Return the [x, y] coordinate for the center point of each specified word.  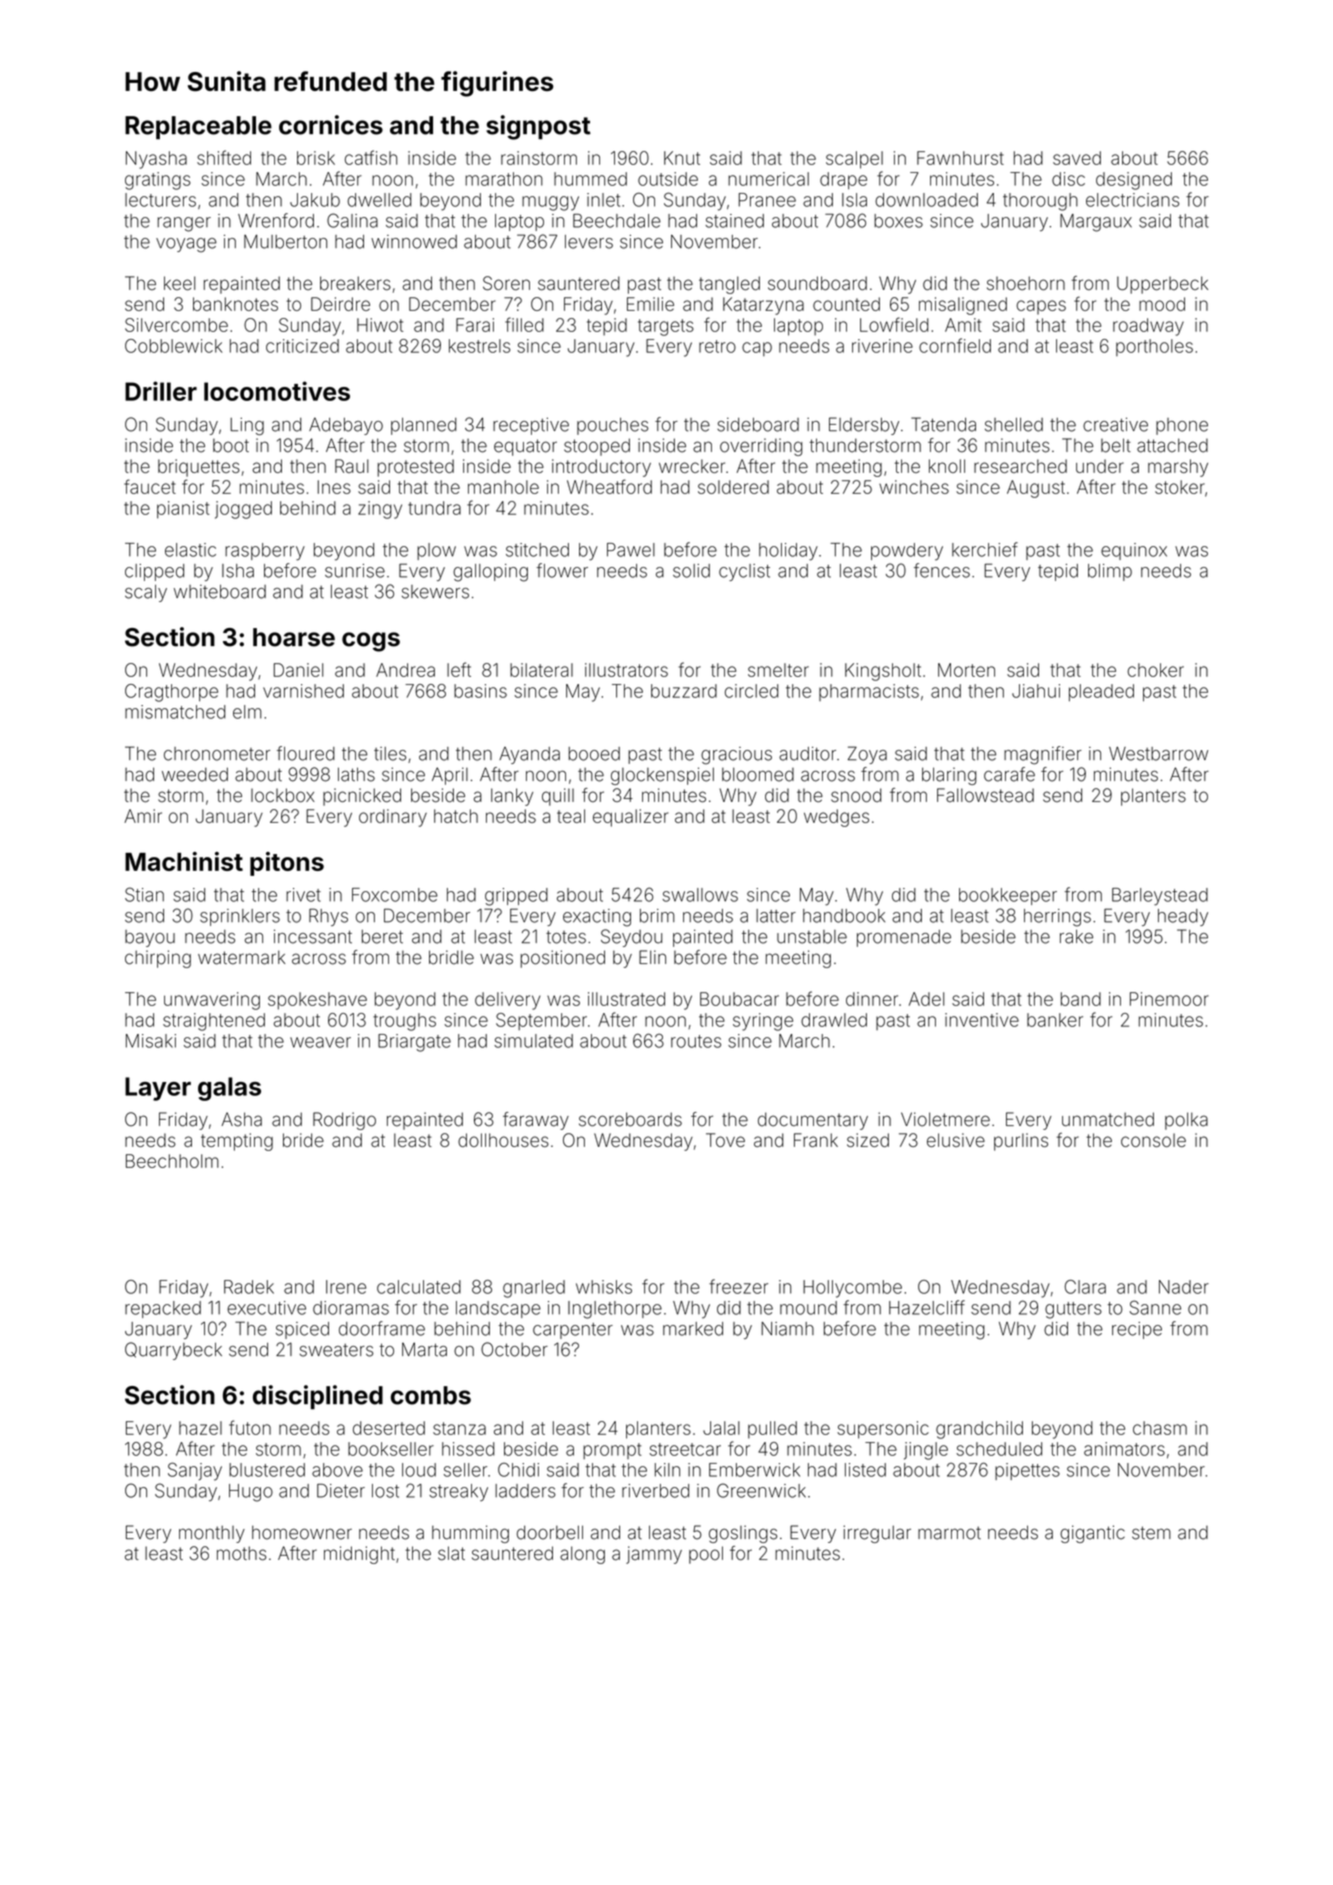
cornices [331, 125]
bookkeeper [1008, 896]
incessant [313, 936]
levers [589, 242]
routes [696, 1041]
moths [242, 1553]
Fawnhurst [960, 158]
